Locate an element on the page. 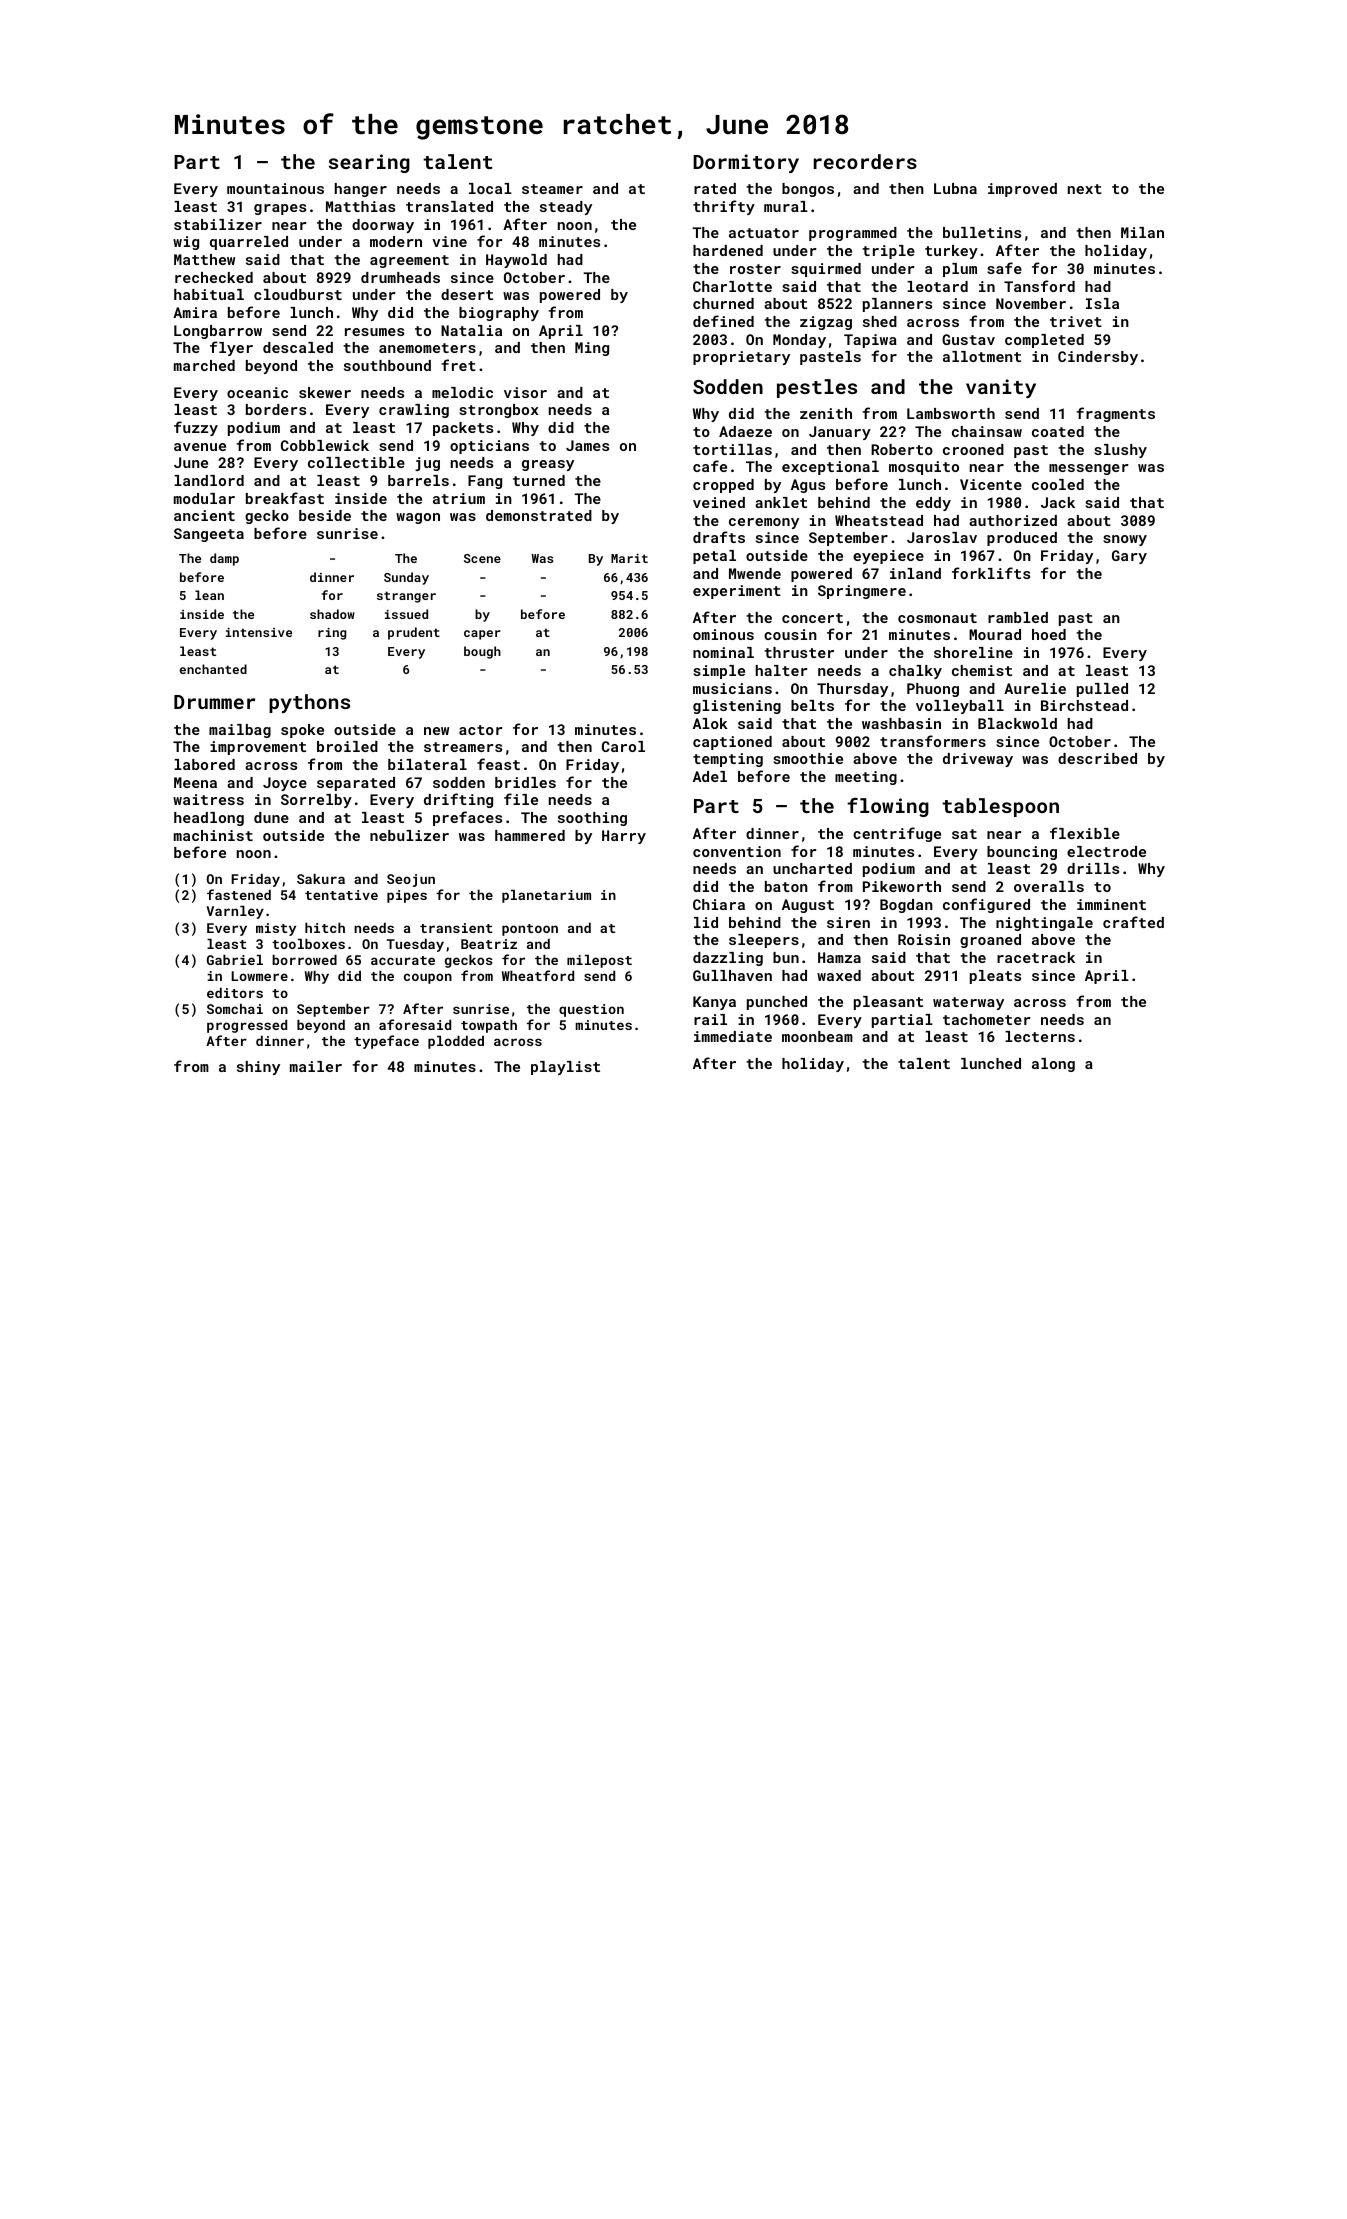 This page has width=1347, height=2219. fastened is located at coordinates (239, 894).
